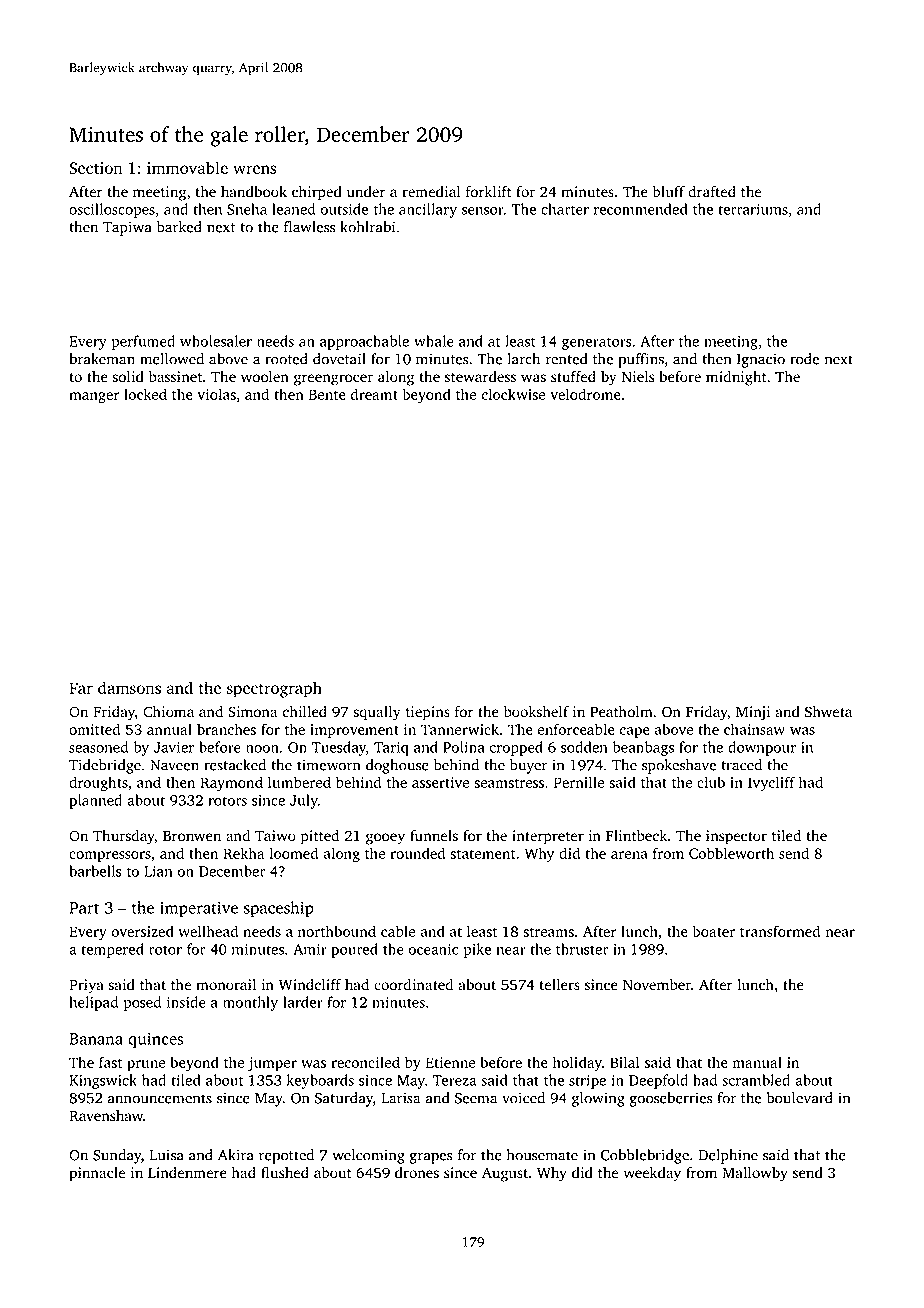  Describe the element at coordinates (231, 783) in the screenshot. I see `Raymond` at that location.
